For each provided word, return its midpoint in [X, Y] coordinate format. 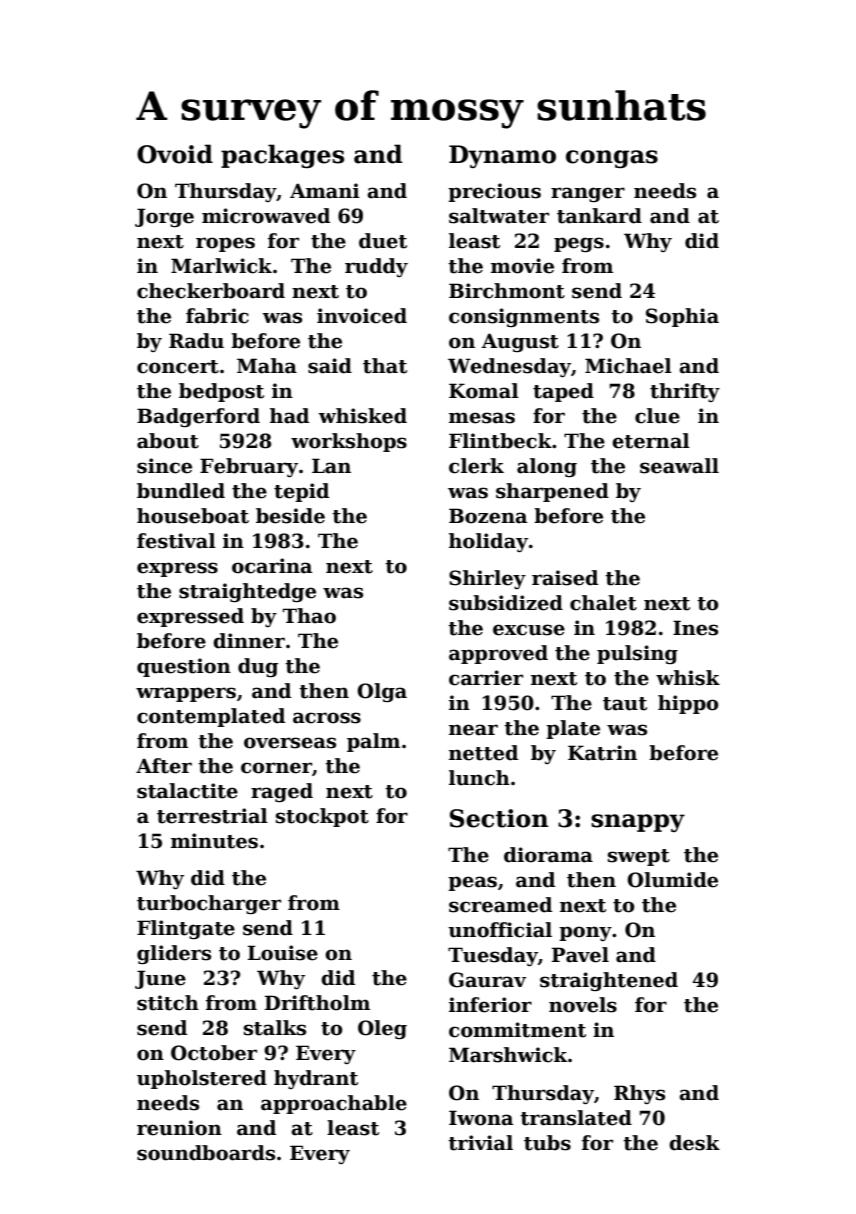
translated [576, 1118]
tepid [301, 492]
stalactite [187, 791]
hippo [688, 704]
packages [282, 156]
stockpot [322, 817]
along [547, 467]
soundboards [206, 1153]
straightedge [247, 592]
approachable [334, 1104]
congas [612, 159]
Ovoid [175, 154]
